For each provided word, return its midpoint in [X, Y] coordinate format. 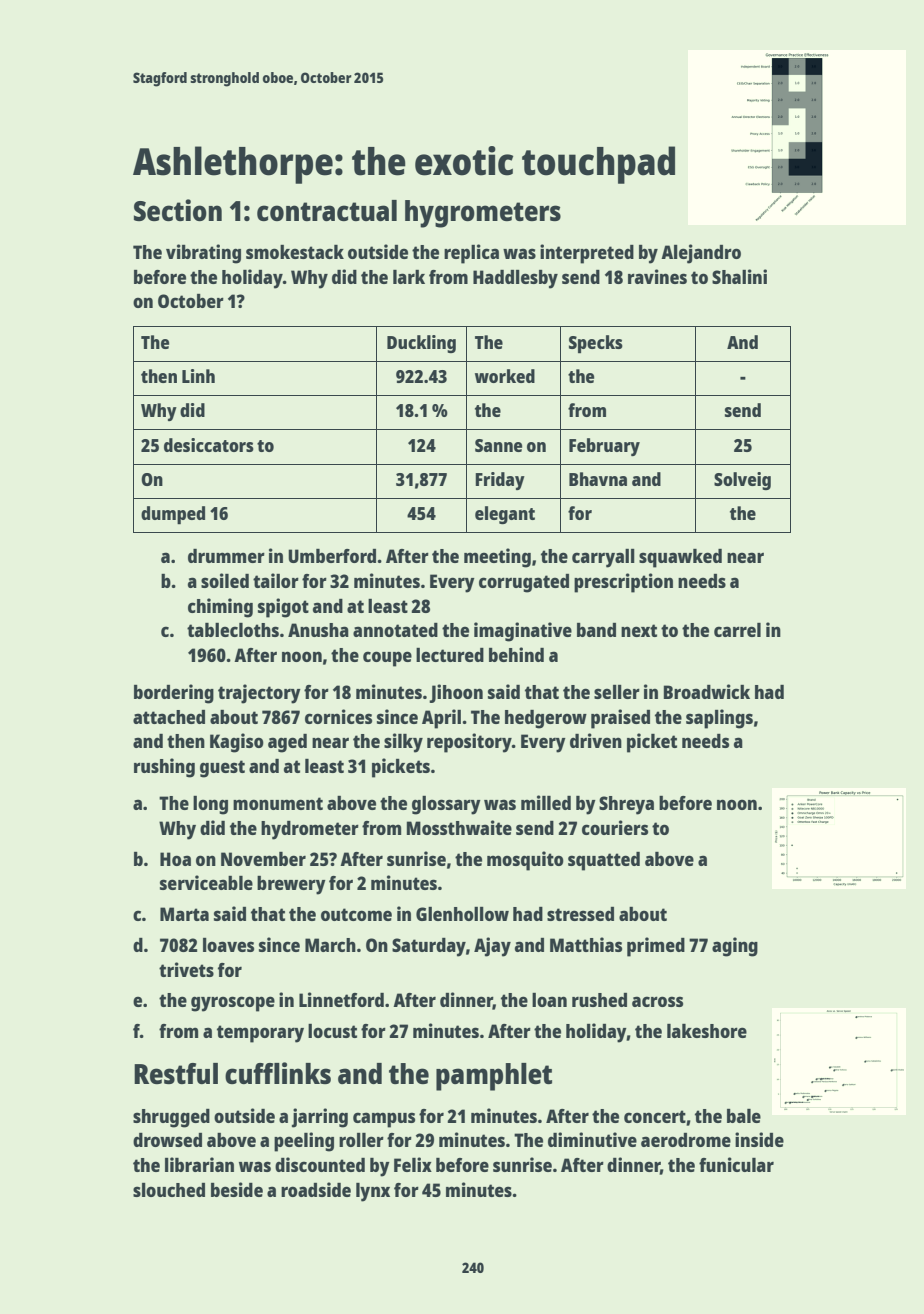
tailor [276, 580]
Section [178, 210]
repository [469, 743]
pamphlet [494, 1077]
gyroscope [233, 1004]
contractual [327, 210]
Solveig [742, 481]
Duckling [421, 344]
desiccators [209, 445]
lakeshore [707, 1031]
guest [222, 769]
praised [620, 719]
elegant [505, 515]
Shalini [739, 276]
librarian [199, 1164]
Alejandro [701, 254]
